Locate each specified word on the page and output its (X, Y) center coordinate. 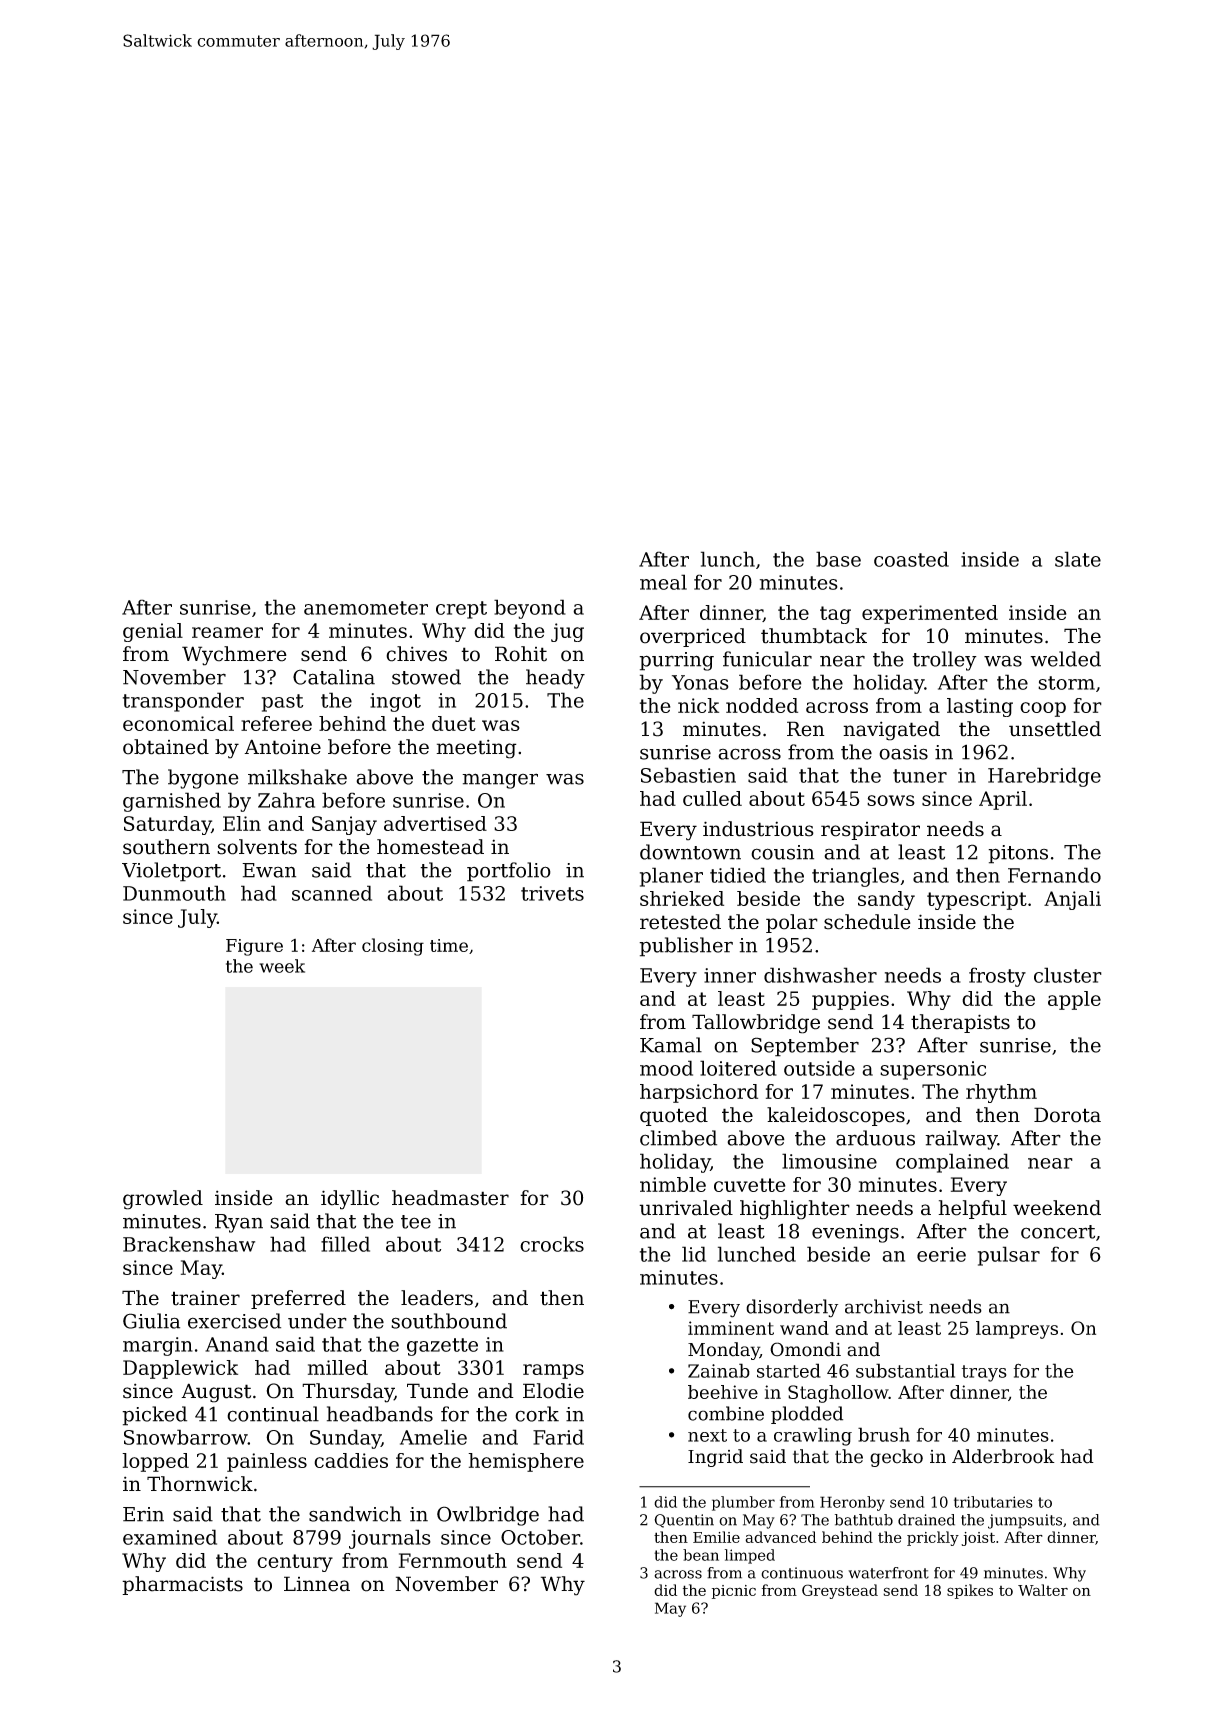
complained (952, 1163)
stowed (426, 677)
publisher (686, 947)
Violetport (171, 872)
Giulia (151, 1321)
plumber (743, 1503)
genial (153, 632)
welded (1065, 659)
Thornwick (200, 1484)
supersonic (933, 1070)
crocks (552, 1244)
